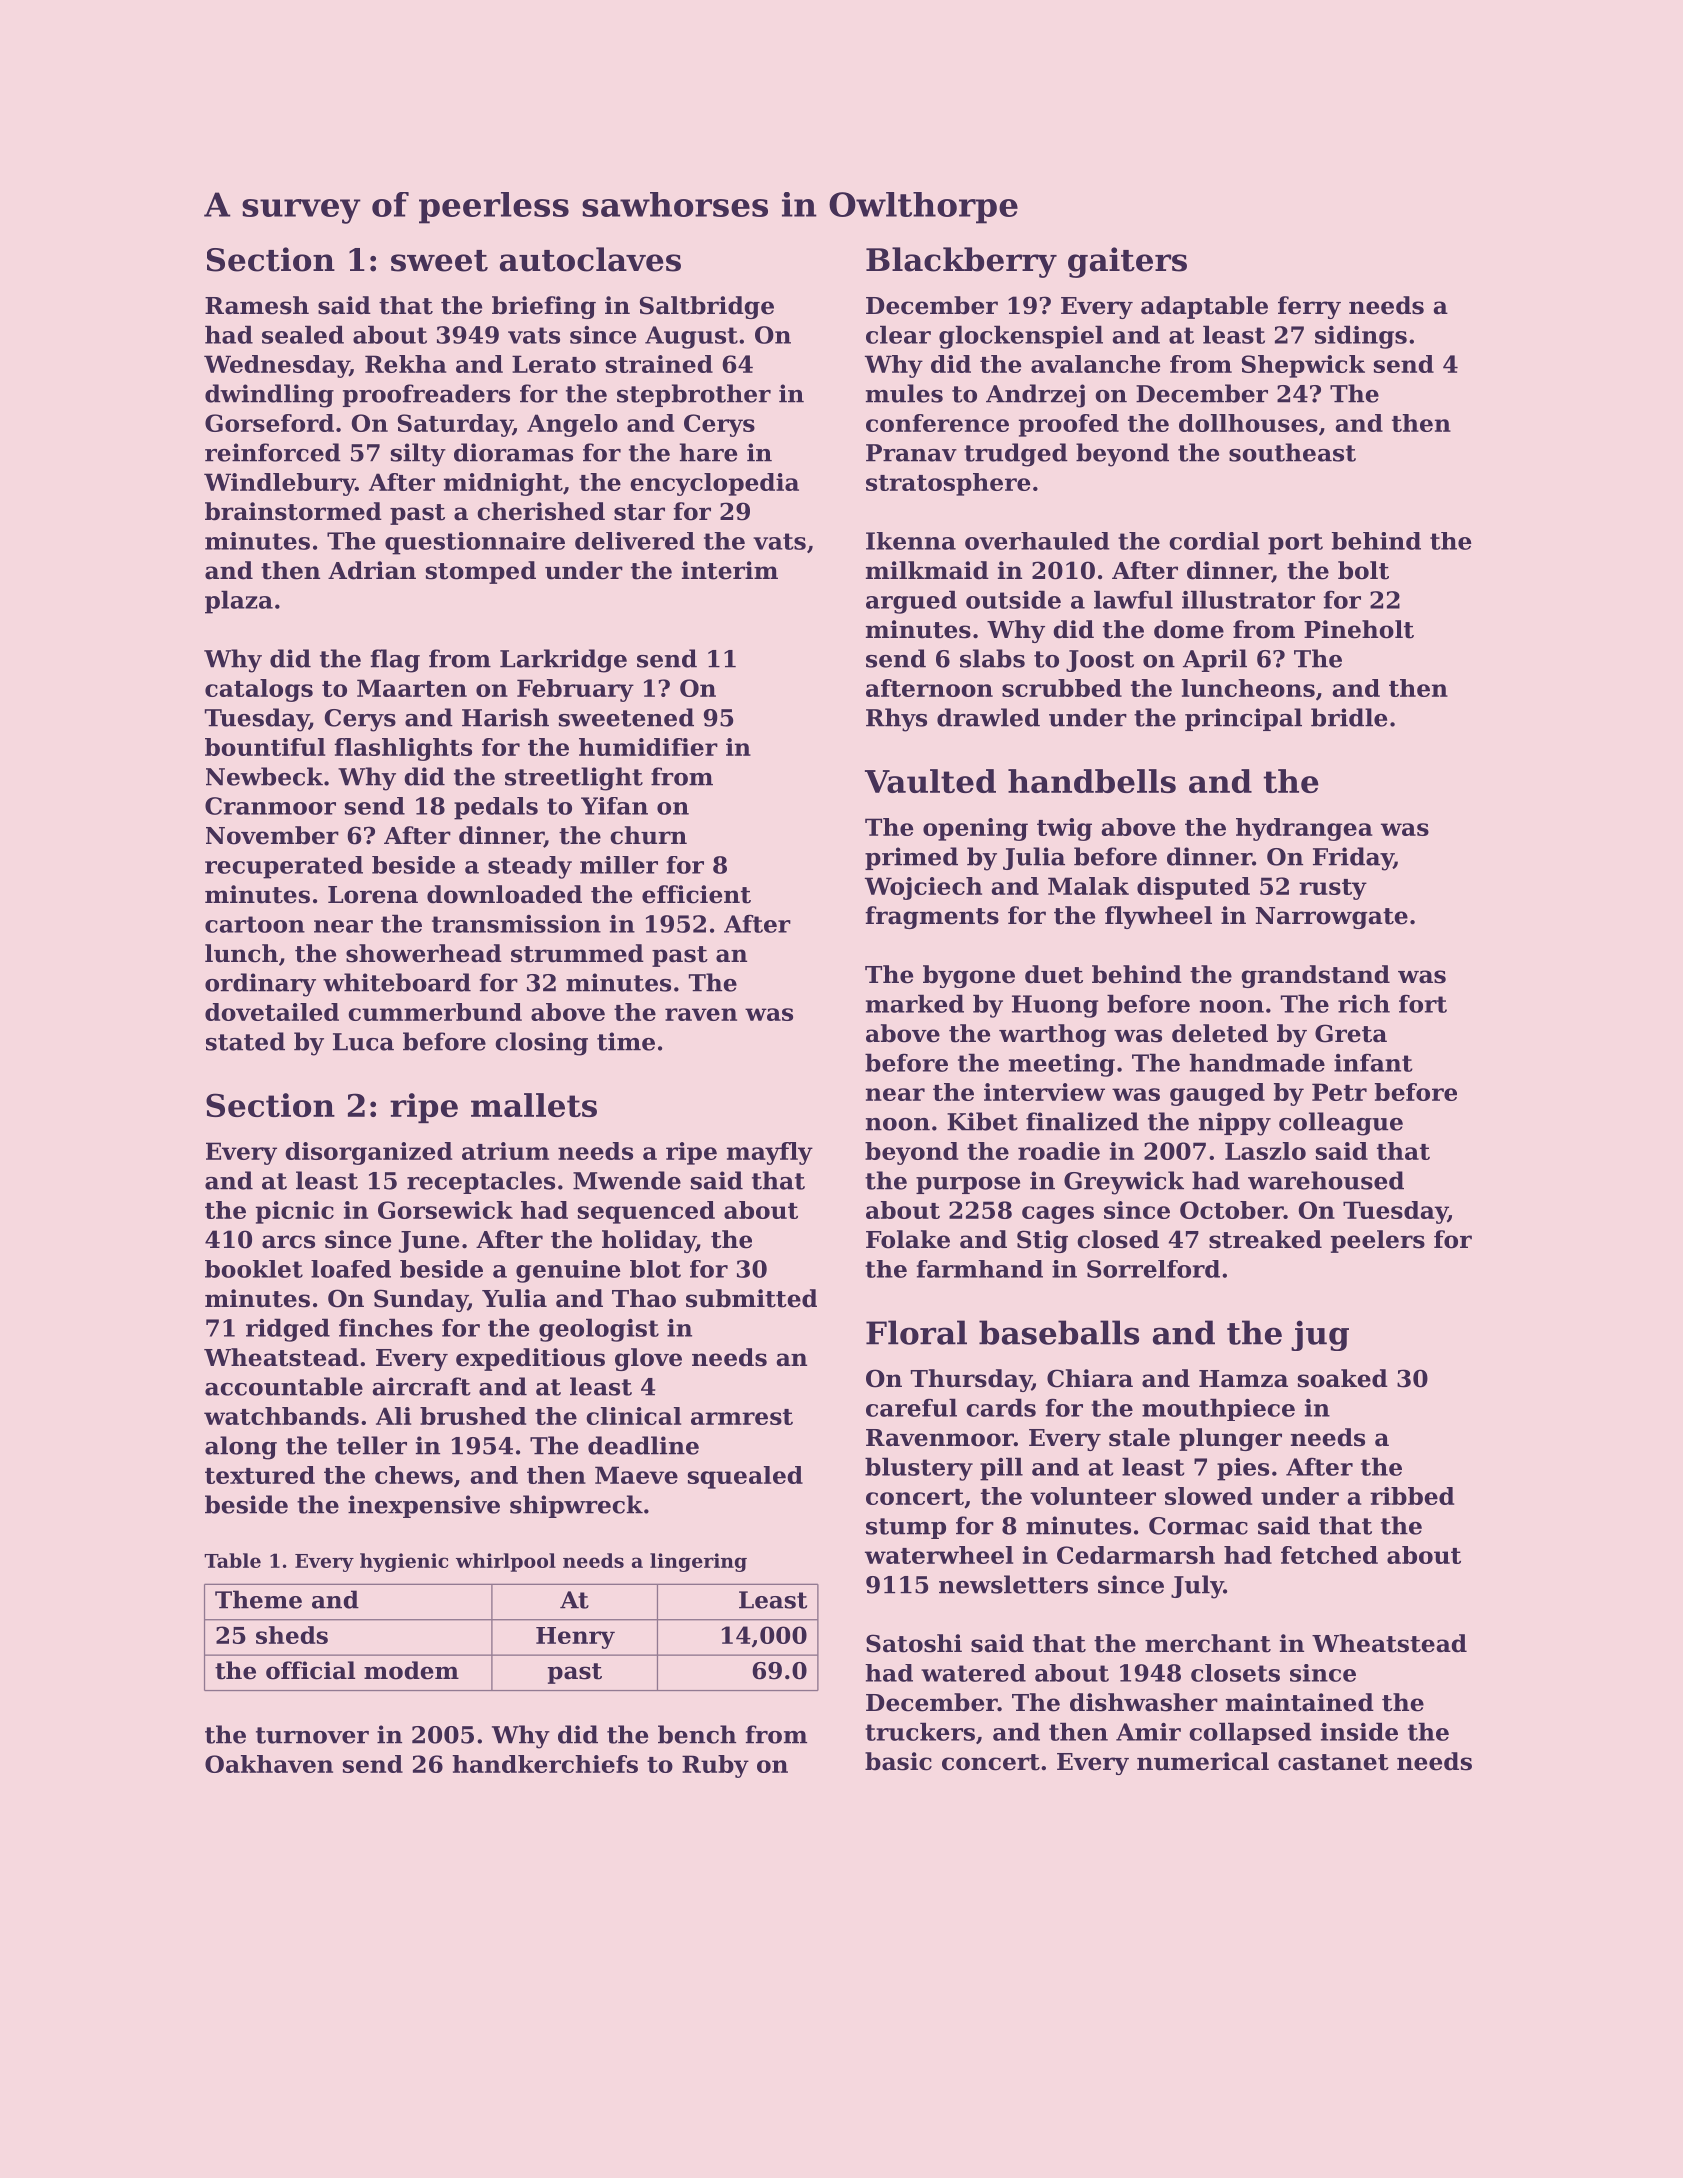 This image has height=2178, width=1683. What do you see at coordinates (1092, 781) in the image?
I see `handbells` at bounding box center [1092, 781].
